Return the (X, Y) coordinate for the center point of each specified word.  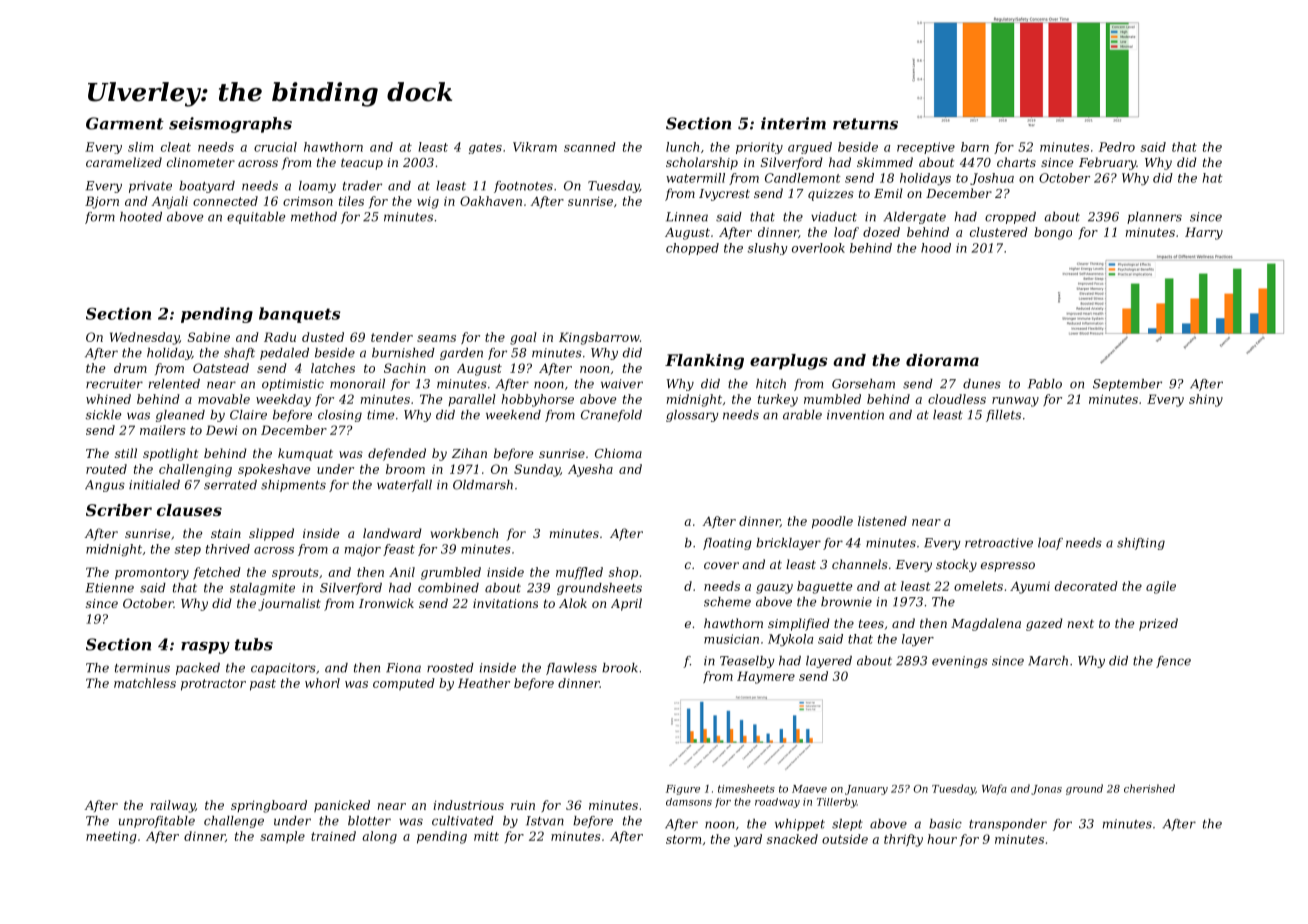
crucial (275, 147)
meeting (111, 838)
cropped (1010, 218)
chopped (692, 249)
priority (759, 148)
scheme (727, 602)
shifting (1141, 544)
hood (936, 248)
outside (845, 839)
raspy (205, 648)
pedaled (284, 354)
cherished (1149, 788)
